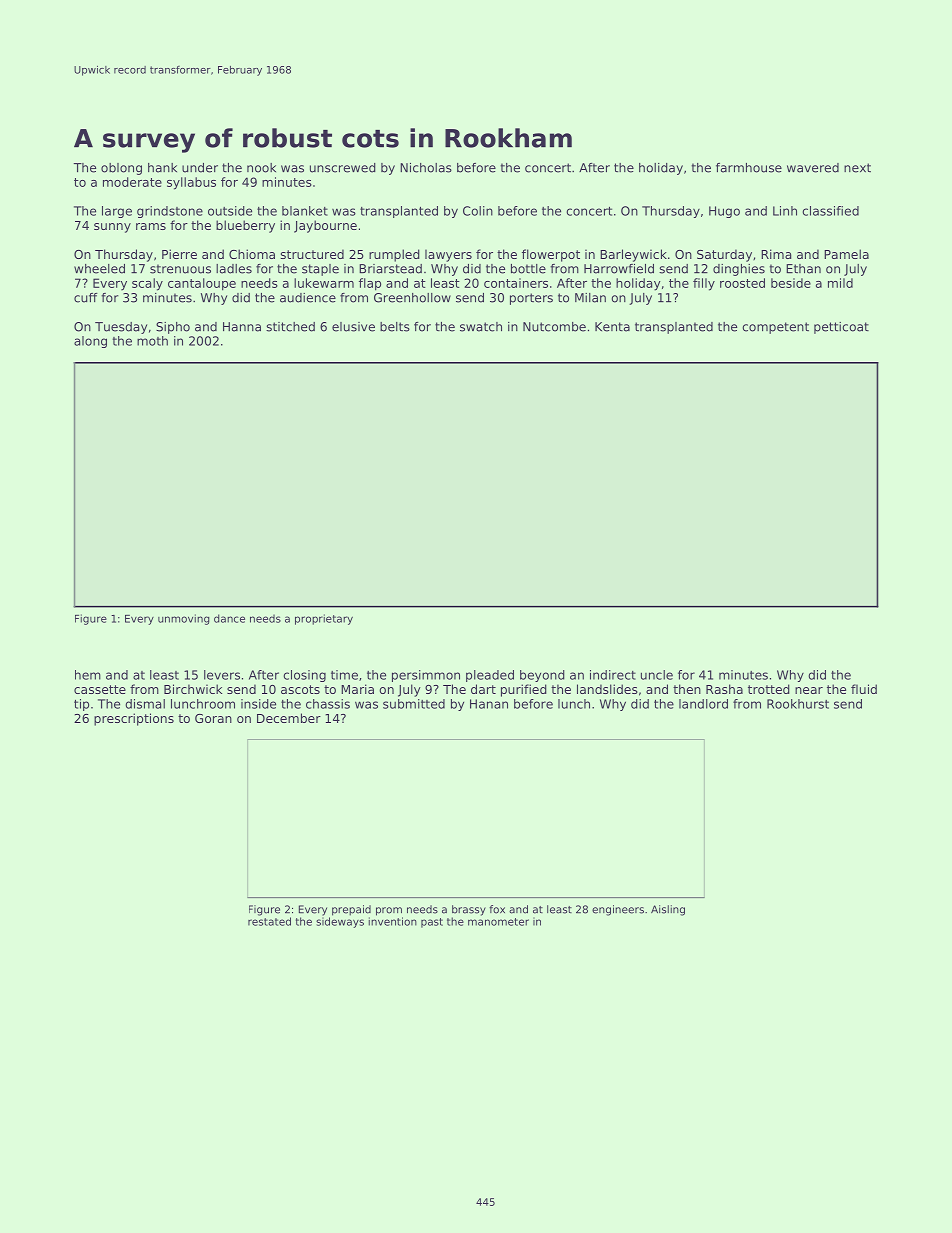 This screenshot has height=1233, width=952. I want to click on persimmon, so click(426, 676).
